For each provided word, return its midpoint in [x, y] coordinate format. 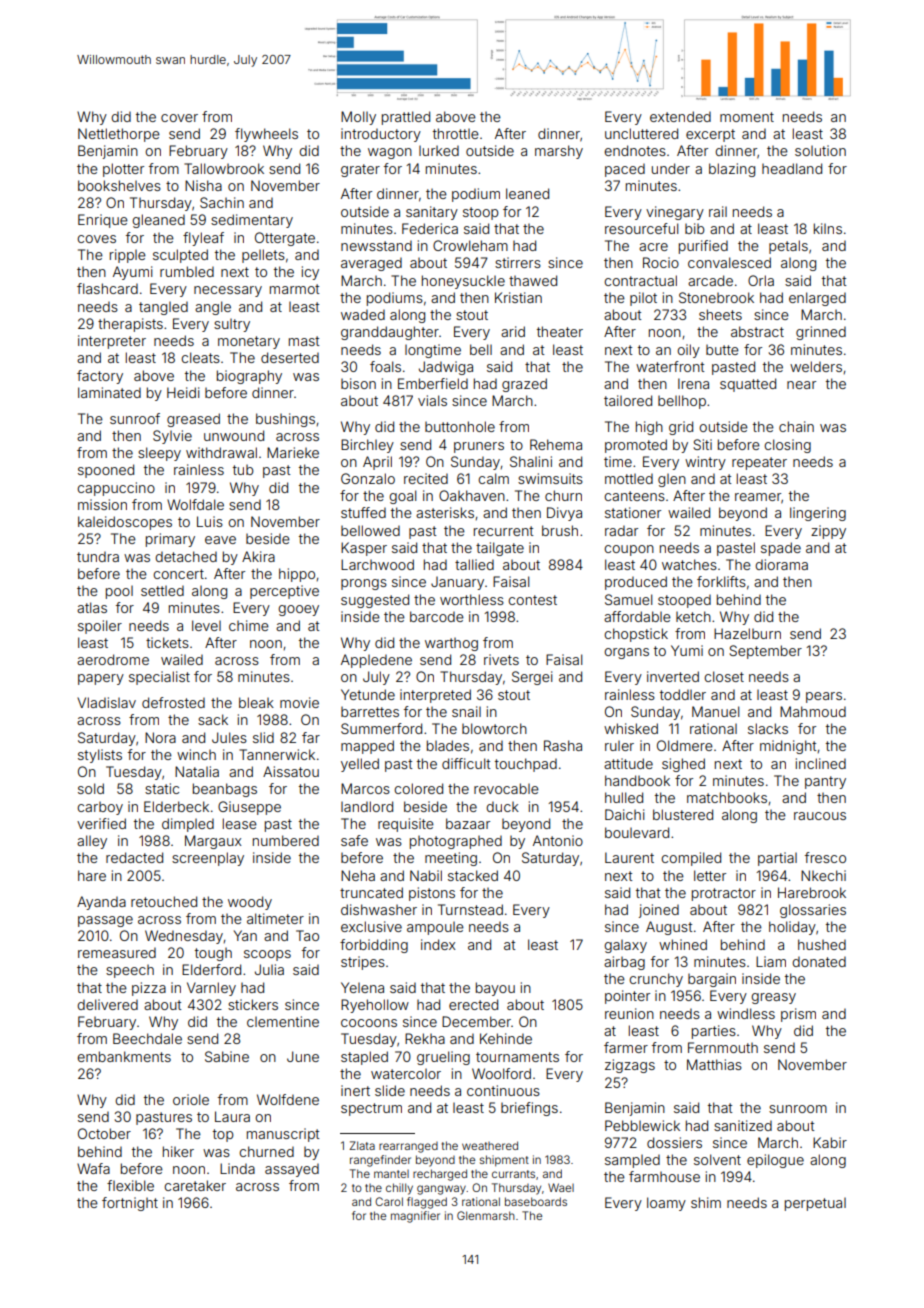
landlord [367, 806]
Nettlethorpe [119, 135]
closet [724, 676]
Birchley [367, 446]
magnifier [415, 1217]
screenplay [208, 859]
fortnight [130, 1204]
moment [747, 117]
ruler [619, 746]
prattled [406, 118]
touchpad [526, 765]
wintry [705, 463]
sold [91, 788]
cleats [200, 357]
